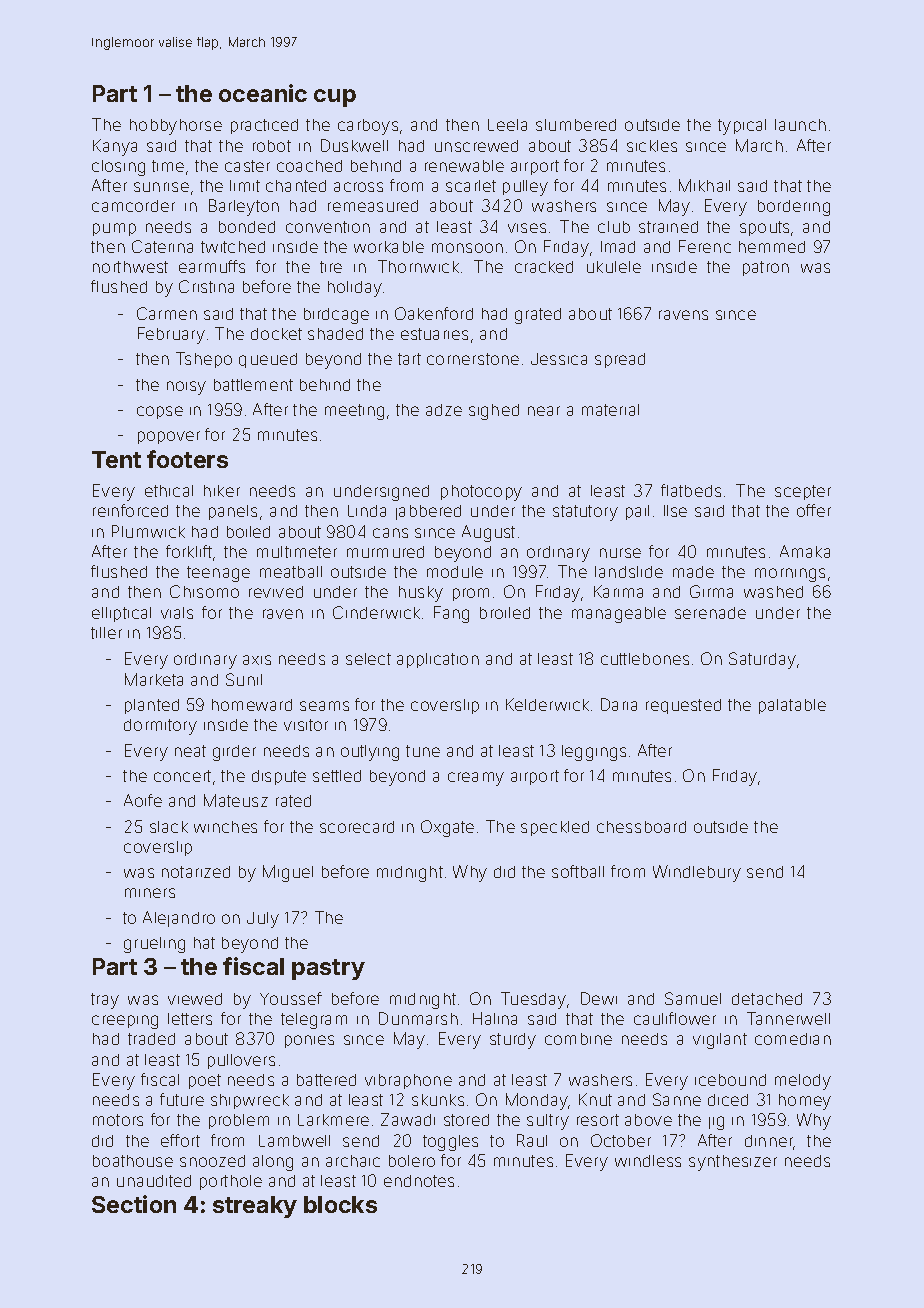  What do you see at coordinates (772, 247) in the image?
I see `hemmed` at bounding box center [772, 247].
